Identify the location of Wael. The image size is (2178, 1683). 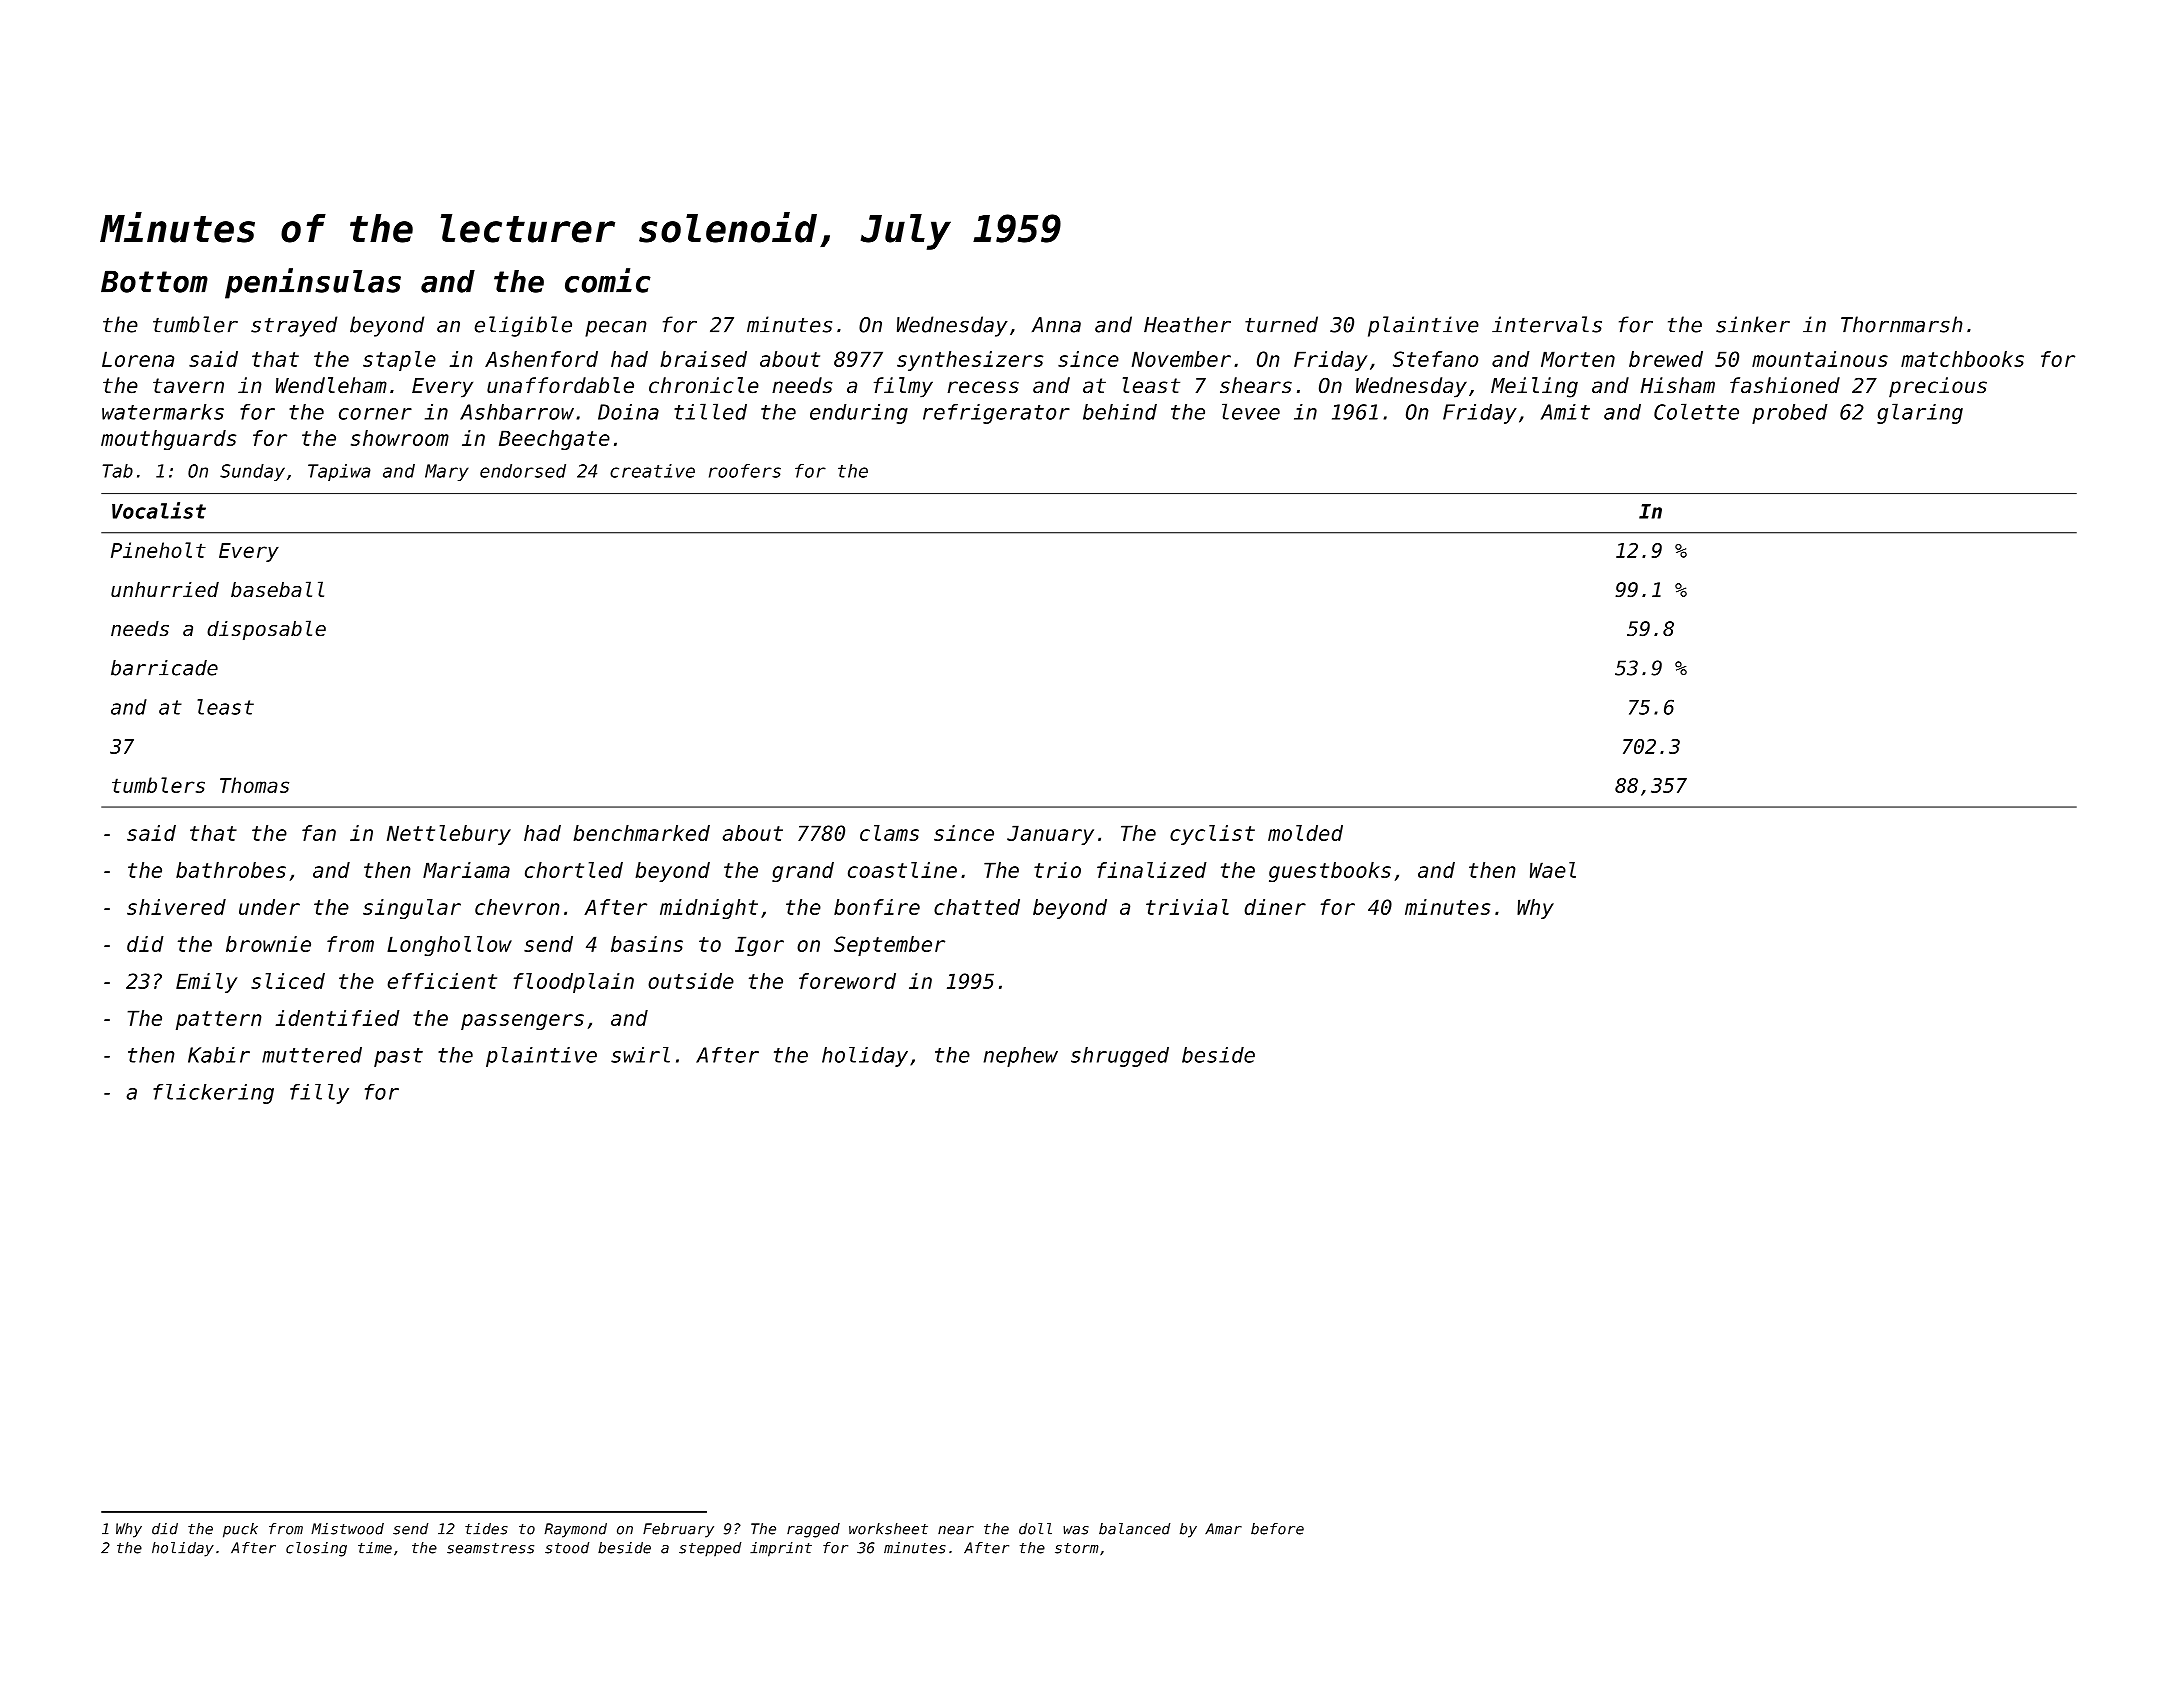
(1553, 870).
